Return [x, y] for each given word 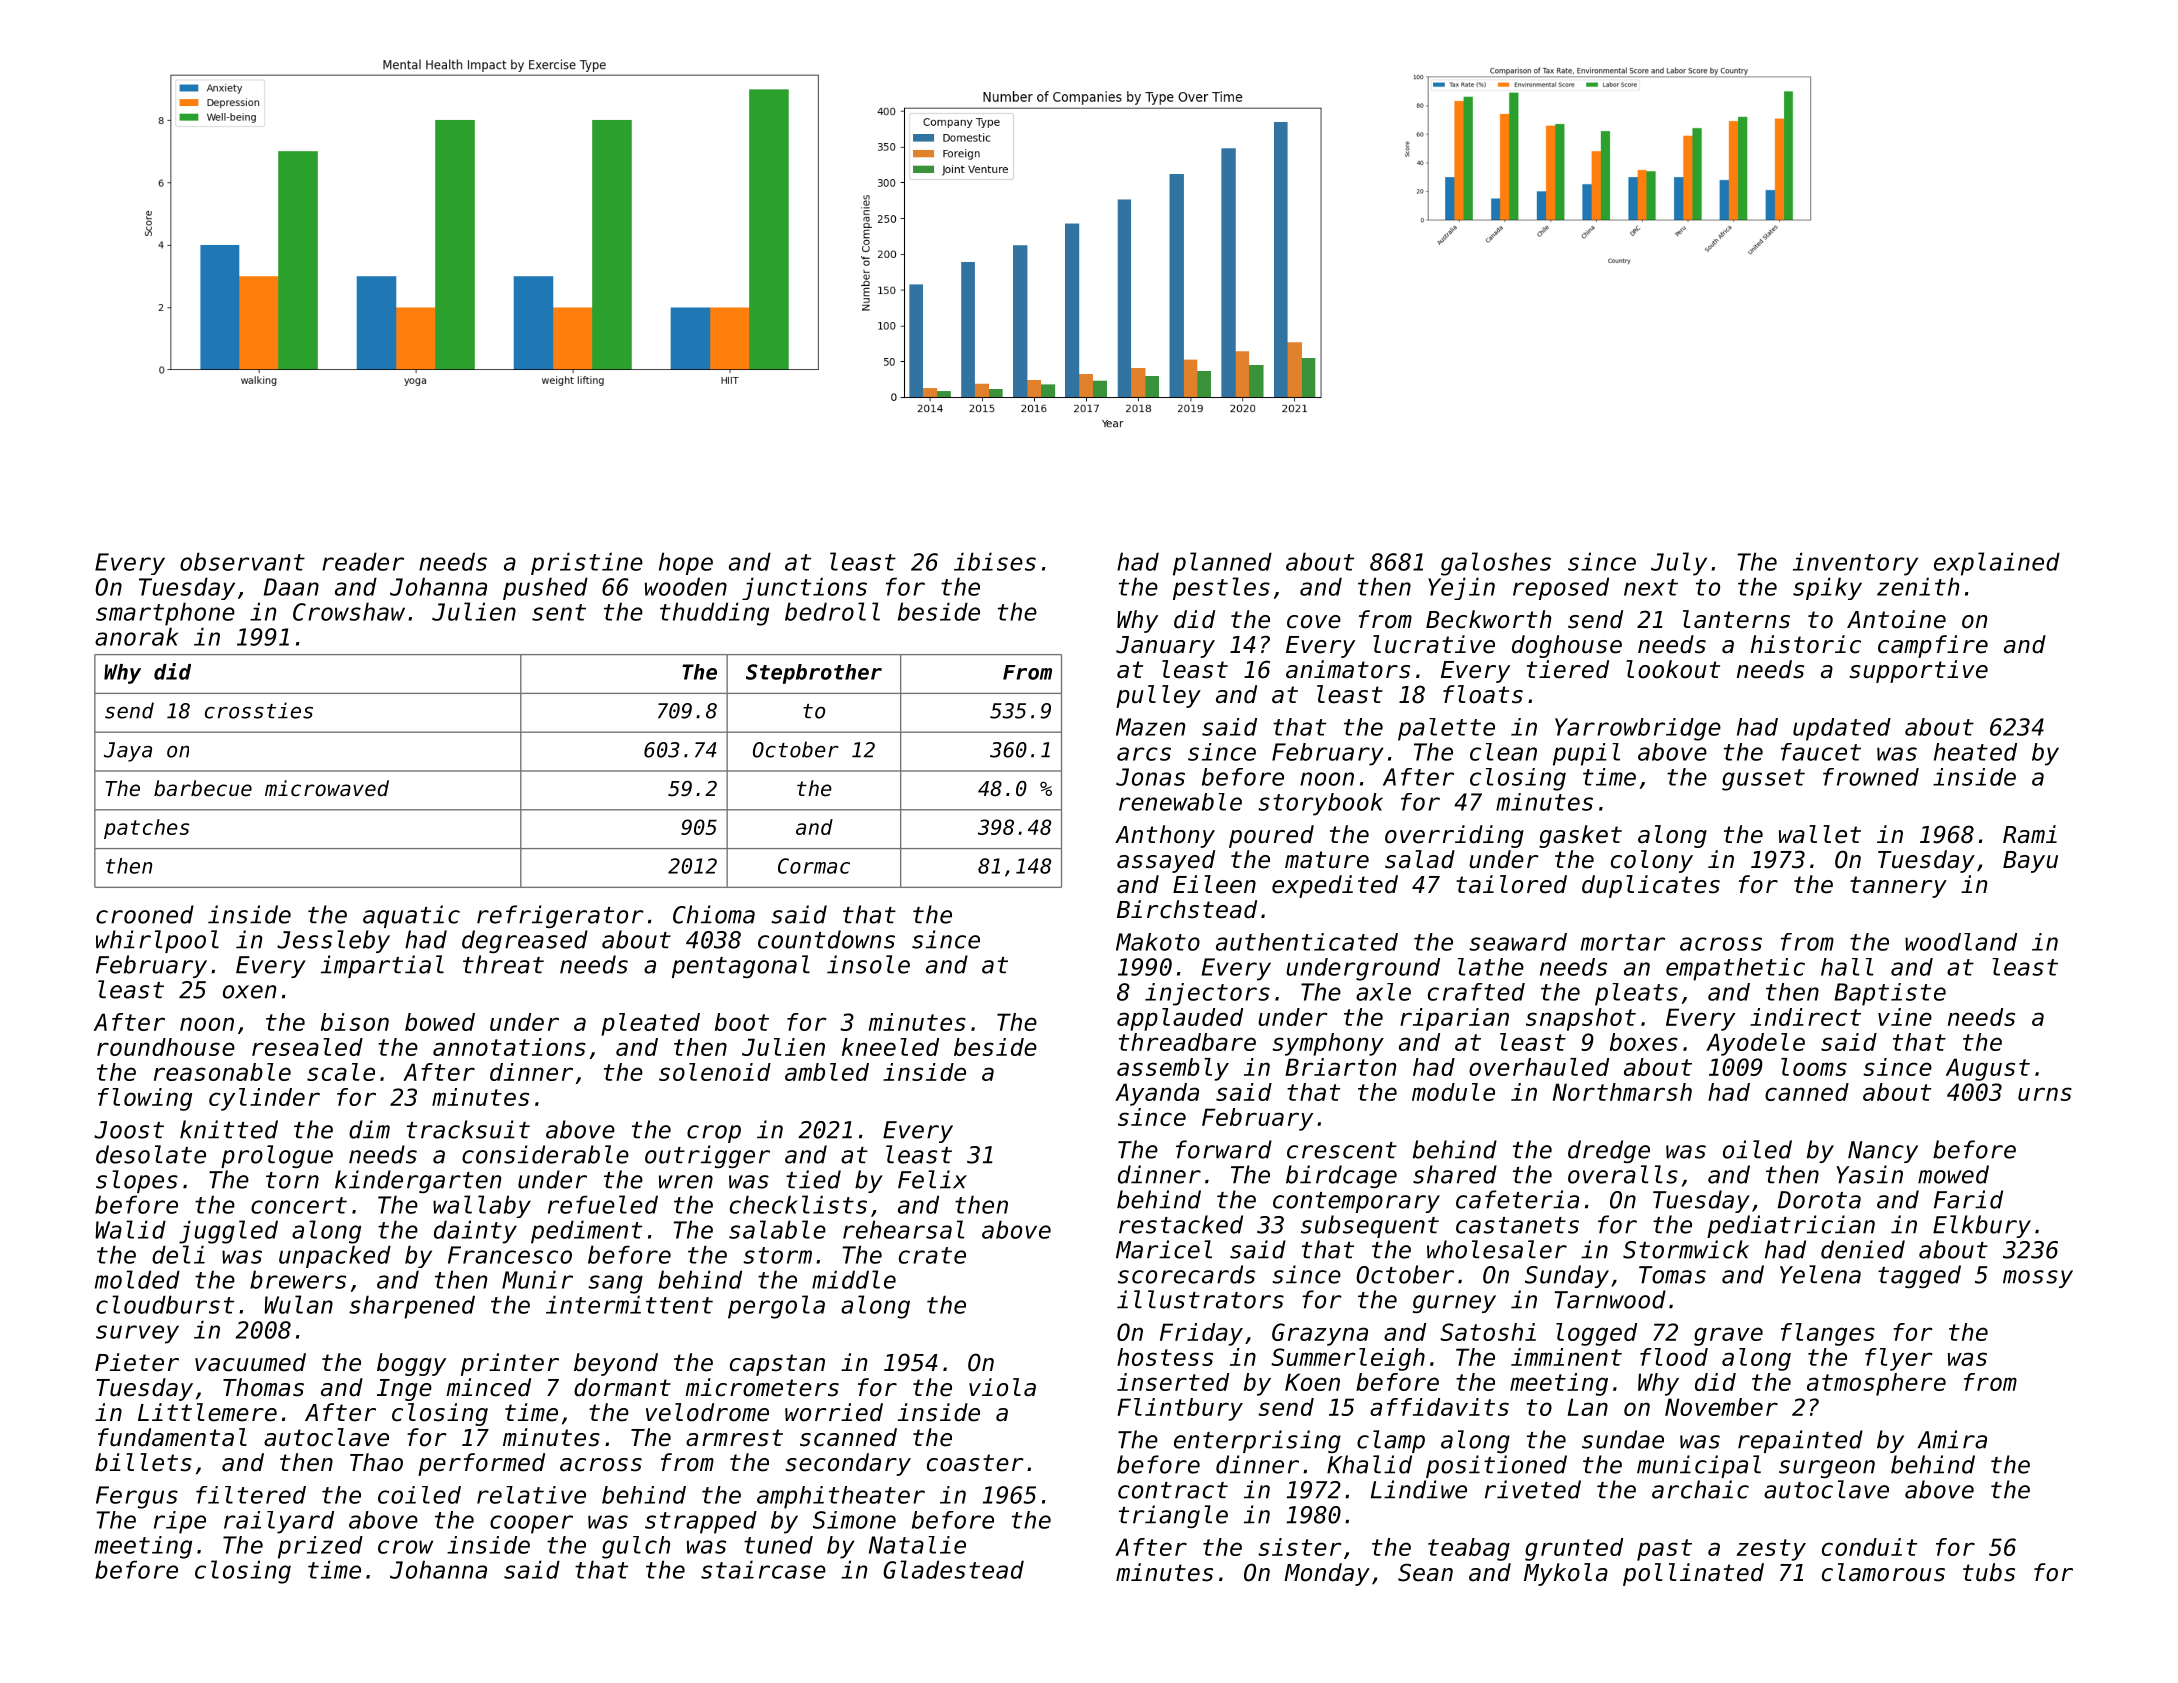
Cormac [814, 866]
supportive [1919, 671]
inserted [1173, 1382]
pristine [587, 563]
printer [510, 1364]
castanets [1517, 1225]
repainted [1800, 1441]
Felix [932, 1179]
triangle [1173, 1516]
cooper [531, 1524]
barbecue [203, 788]
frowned [1871, 777]
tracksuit [468, 1129]
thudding [714, 614]
